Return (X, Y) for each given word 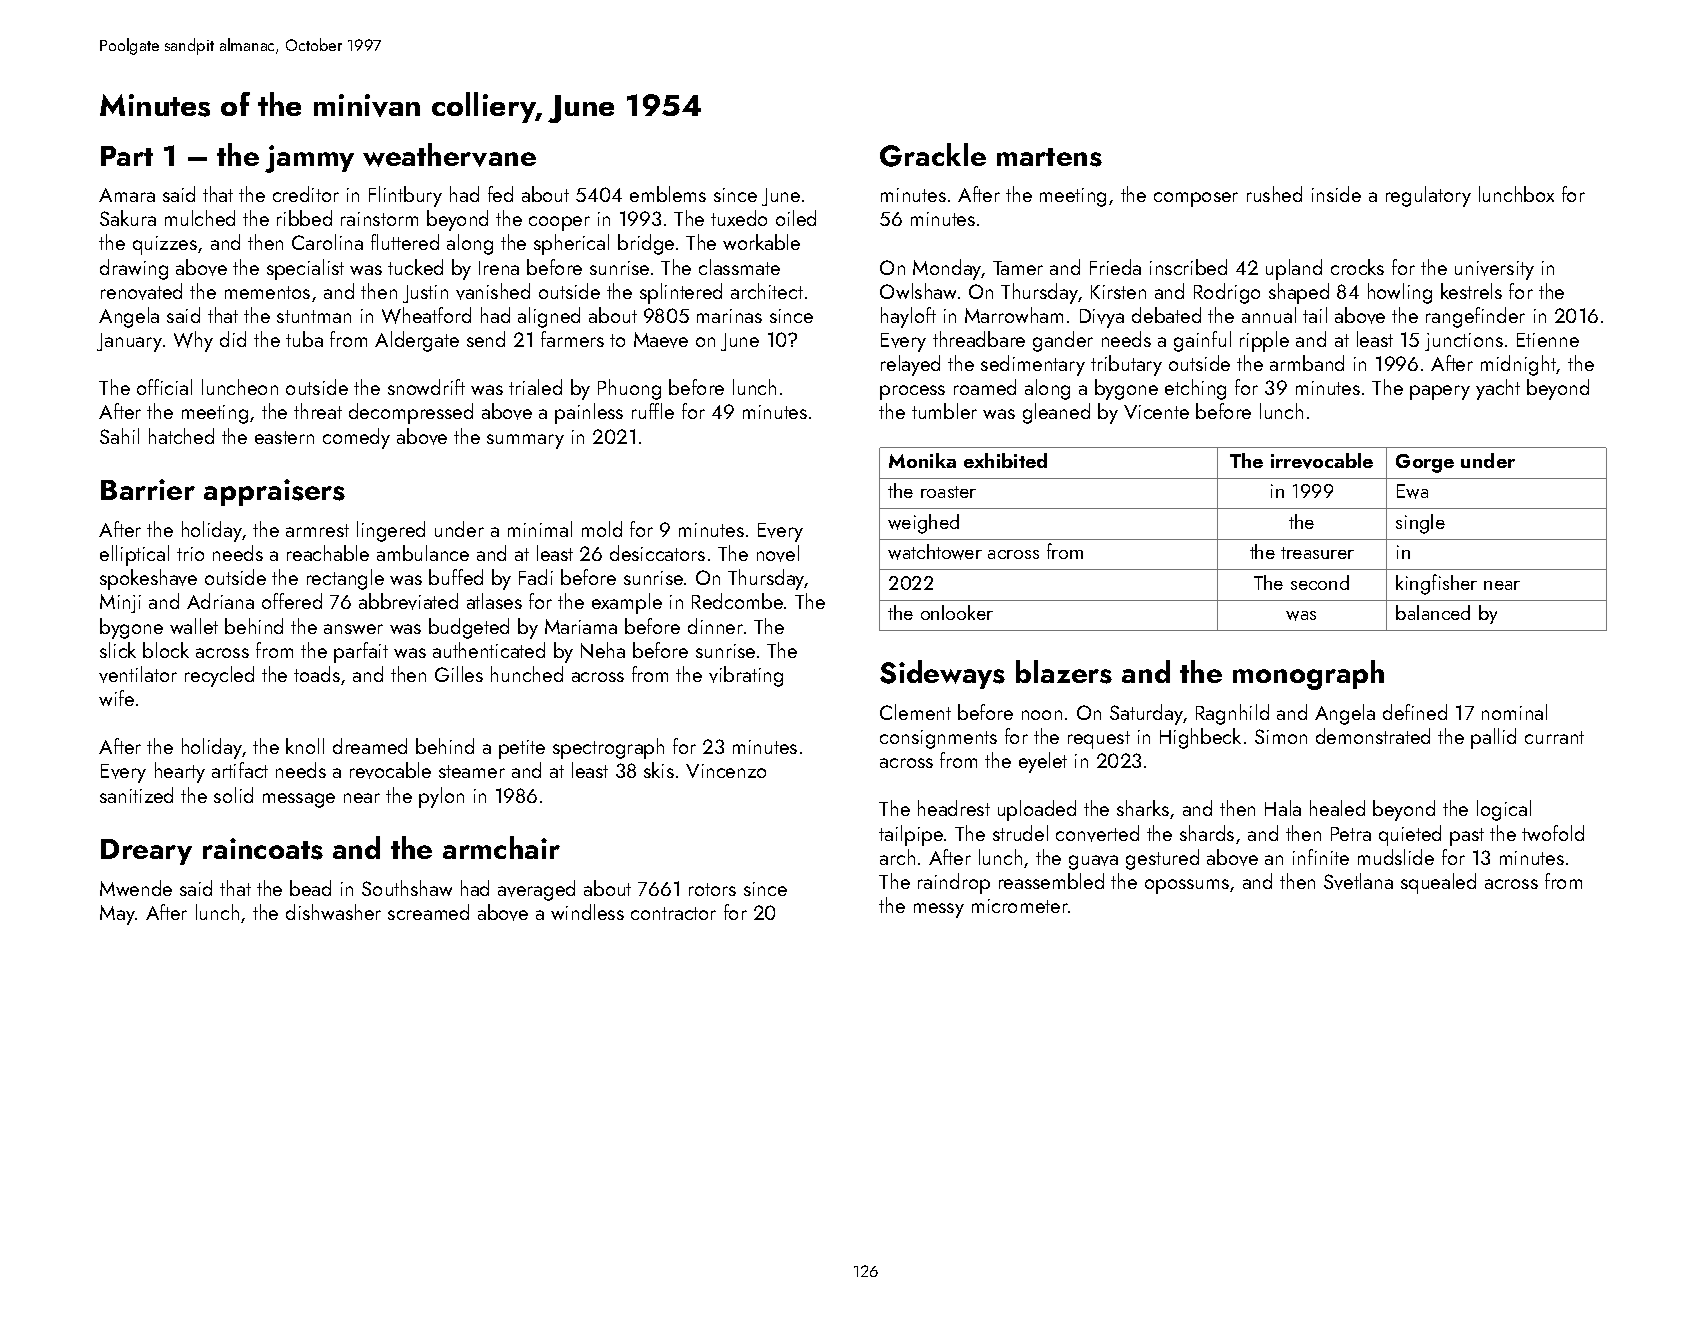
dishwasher (333, 912)
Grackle (933, 155)
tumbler (944, 411)
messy (939, 910)
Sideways (942, 674)
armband (1307, 363)
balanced (1433, 612)
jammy (309, 159)
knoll (305, 746)
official (164, 387)
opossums (1187, 886)
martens (1049, 157)
